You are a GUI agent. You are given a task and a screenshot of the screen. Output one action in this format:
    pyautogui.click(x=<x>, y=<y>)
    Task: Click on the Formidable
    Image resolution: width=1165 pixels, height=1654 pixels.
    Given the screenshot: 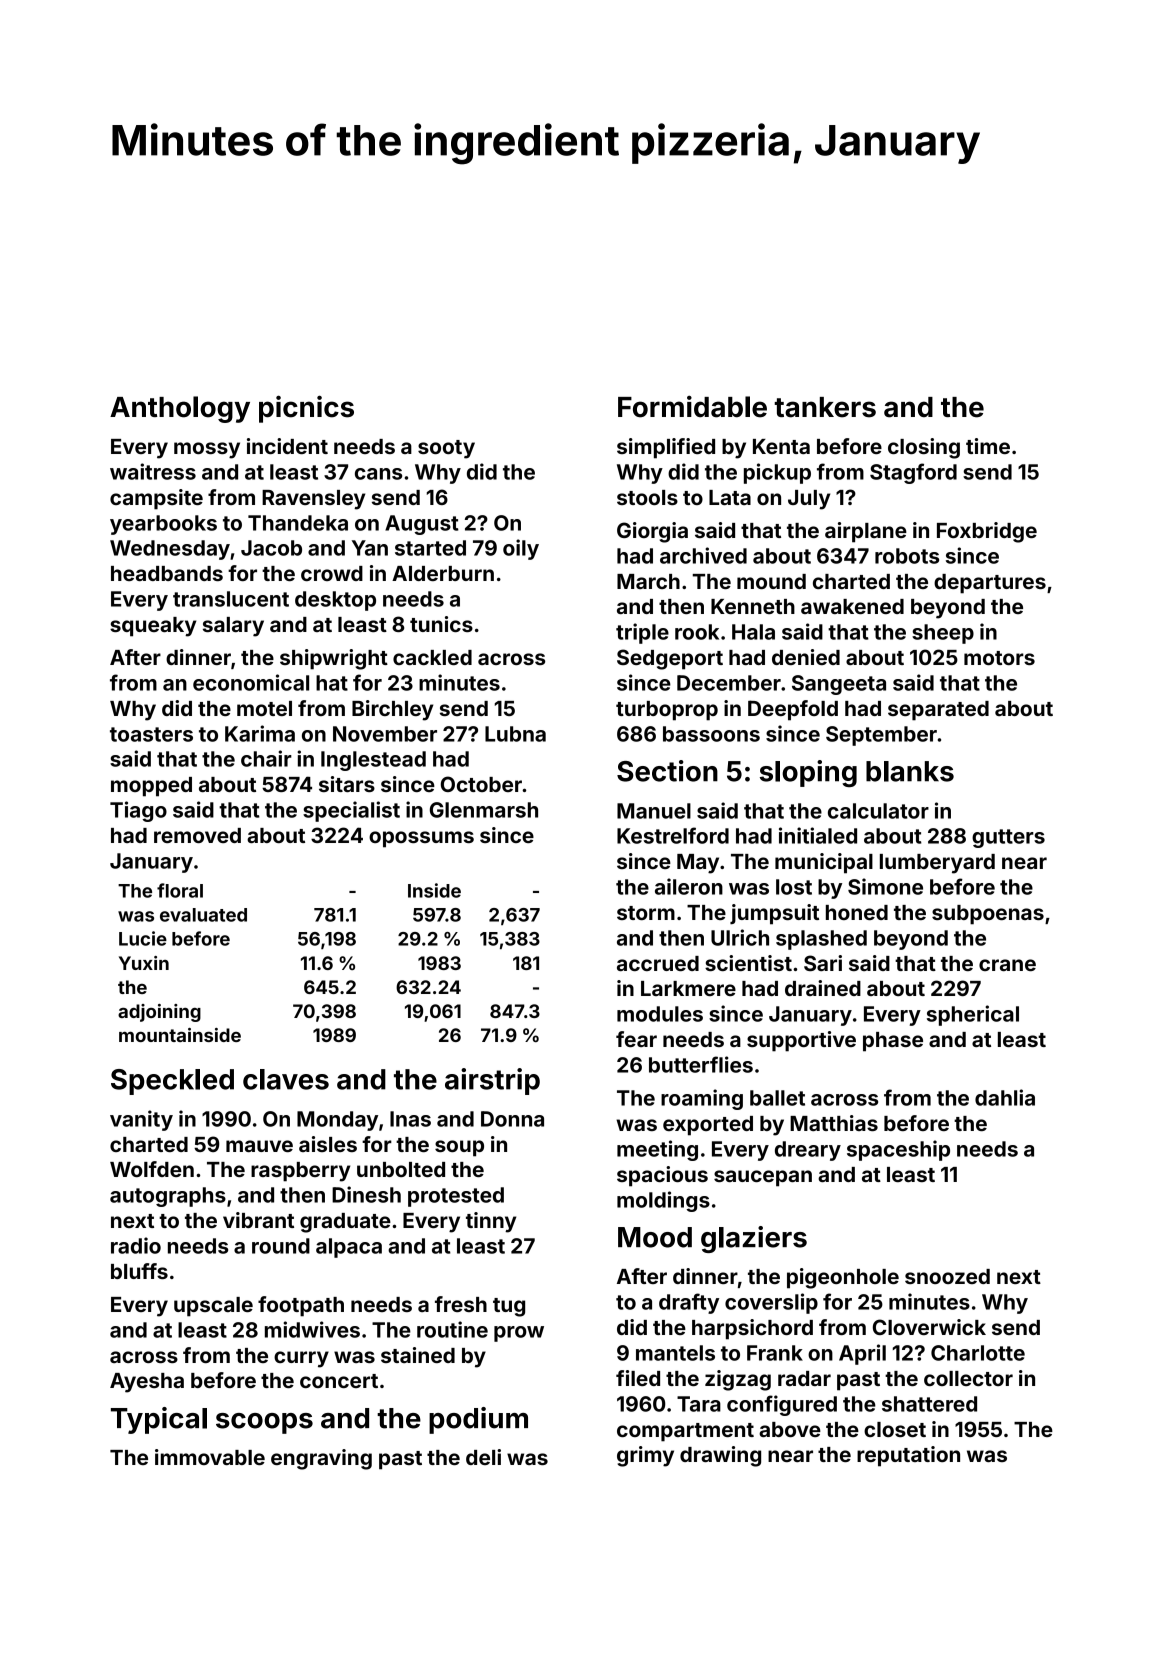 What is the action you would take?
    pyautogui.click(x=692, y=406)
